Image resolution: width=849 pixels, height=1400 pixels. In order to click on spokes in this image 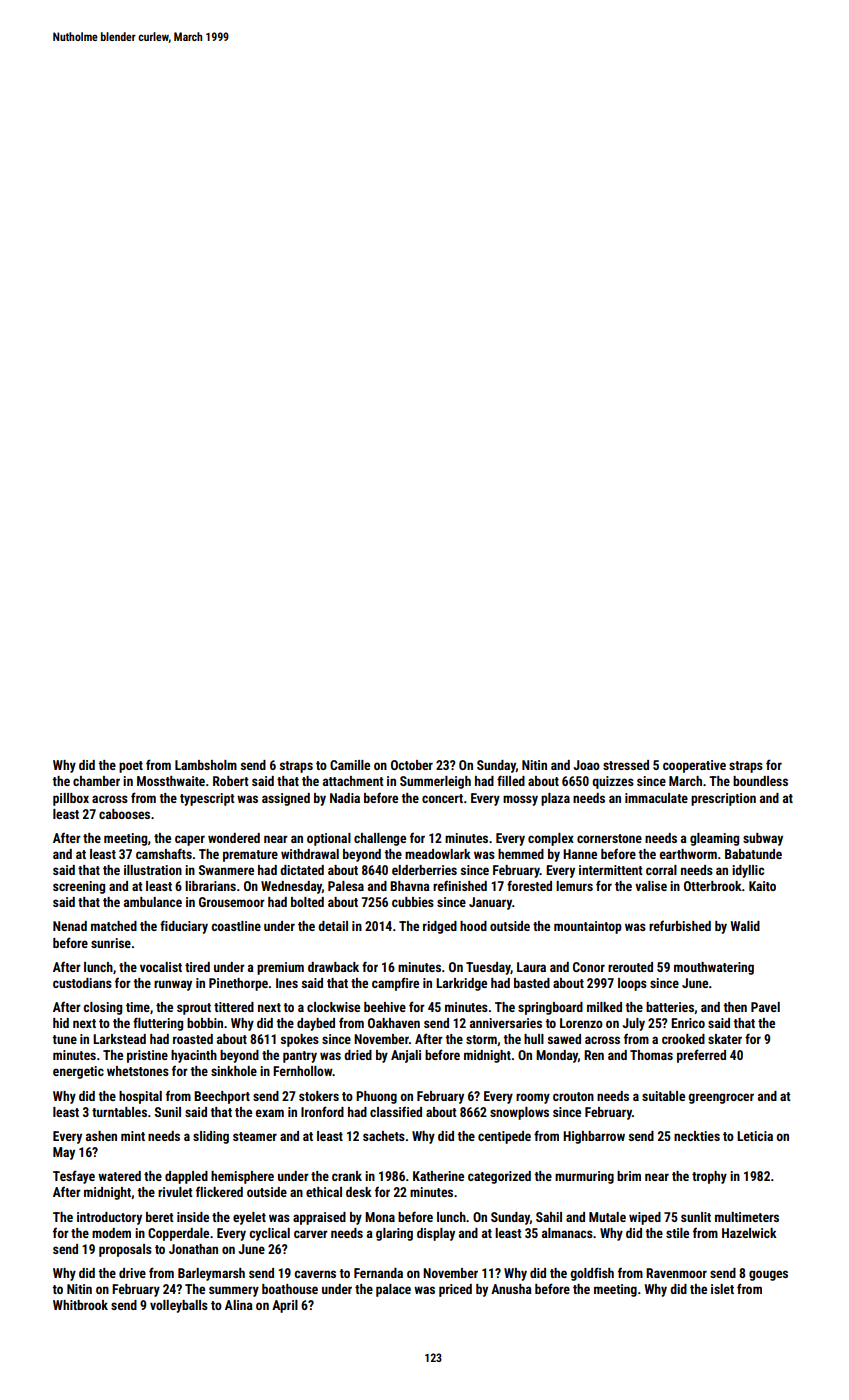, I will do `click(300, 1040)`.
